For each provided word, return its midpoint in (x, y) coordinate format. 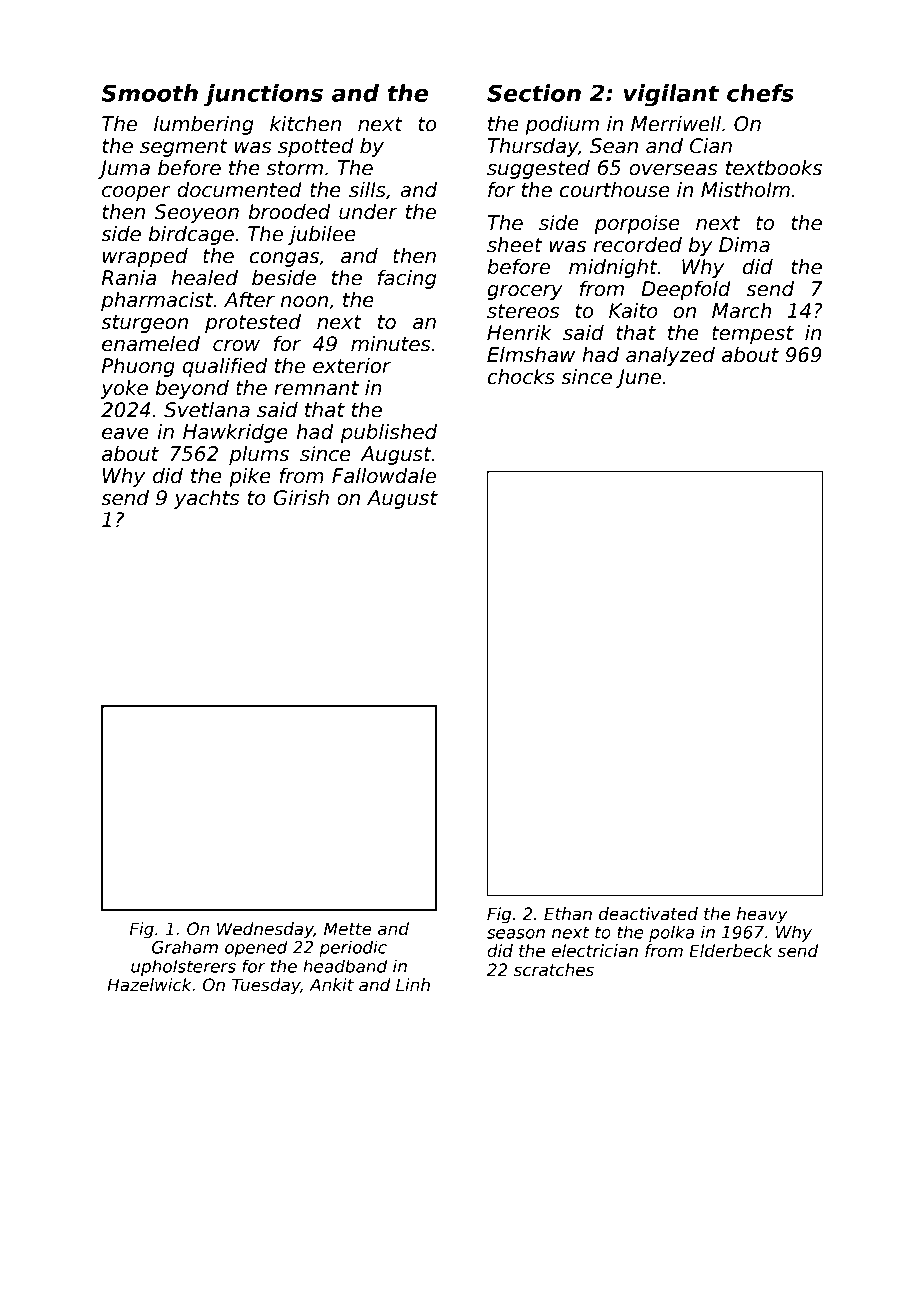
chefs (760, 93)
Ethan (568, 914)
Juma (124, 169)
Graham (185, 947)
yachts (207, 499)
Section (534, 93)
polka (671, 933)
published (389, 433)
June (638, 378)
